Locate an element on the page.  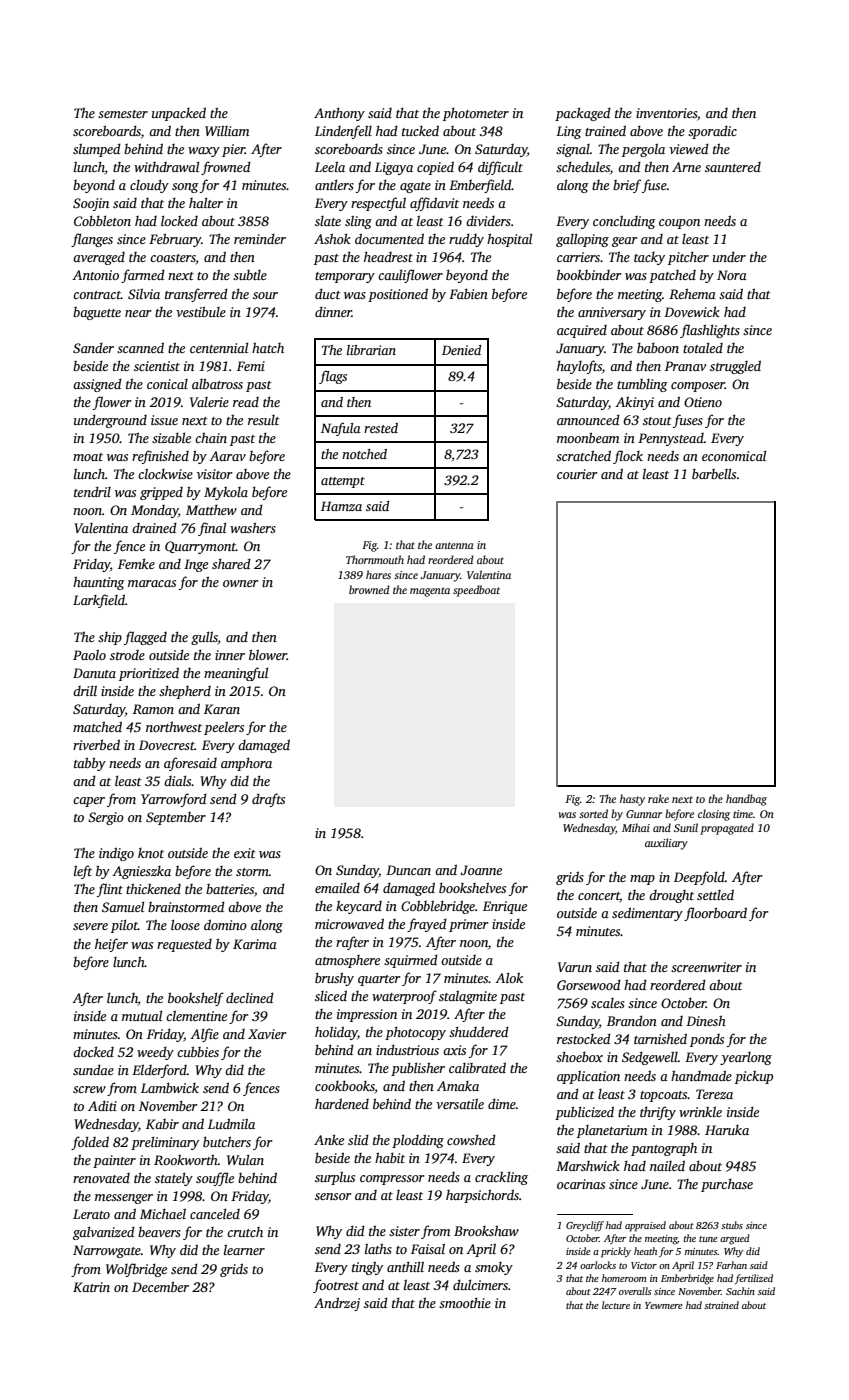
tendril is located at coordinates (92, 491).
